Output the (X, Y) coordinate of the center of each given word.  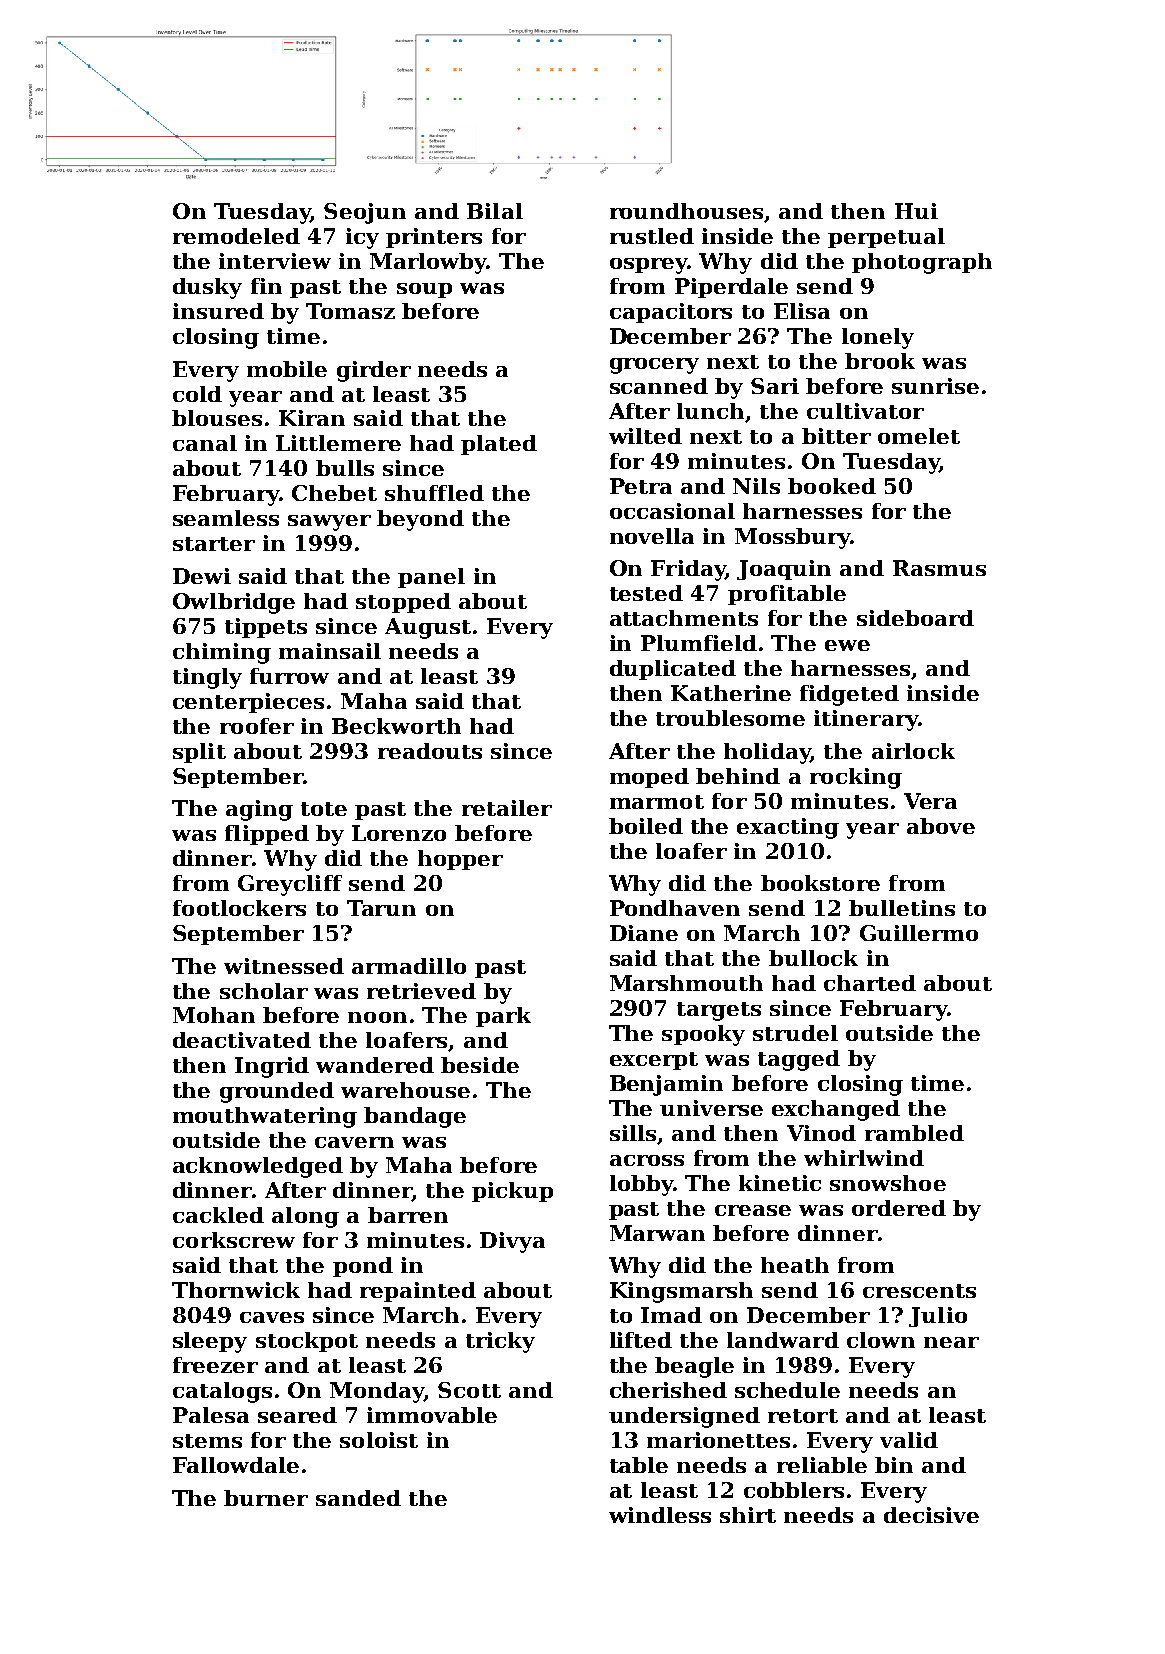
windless (660, 1515)
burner (266, 1498)
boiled (646, 826)
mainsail (330, 651)
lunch (710, 411)
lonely (878, 338)
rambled (914, 1133)
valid (909, 1440)
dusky (207, 288)
